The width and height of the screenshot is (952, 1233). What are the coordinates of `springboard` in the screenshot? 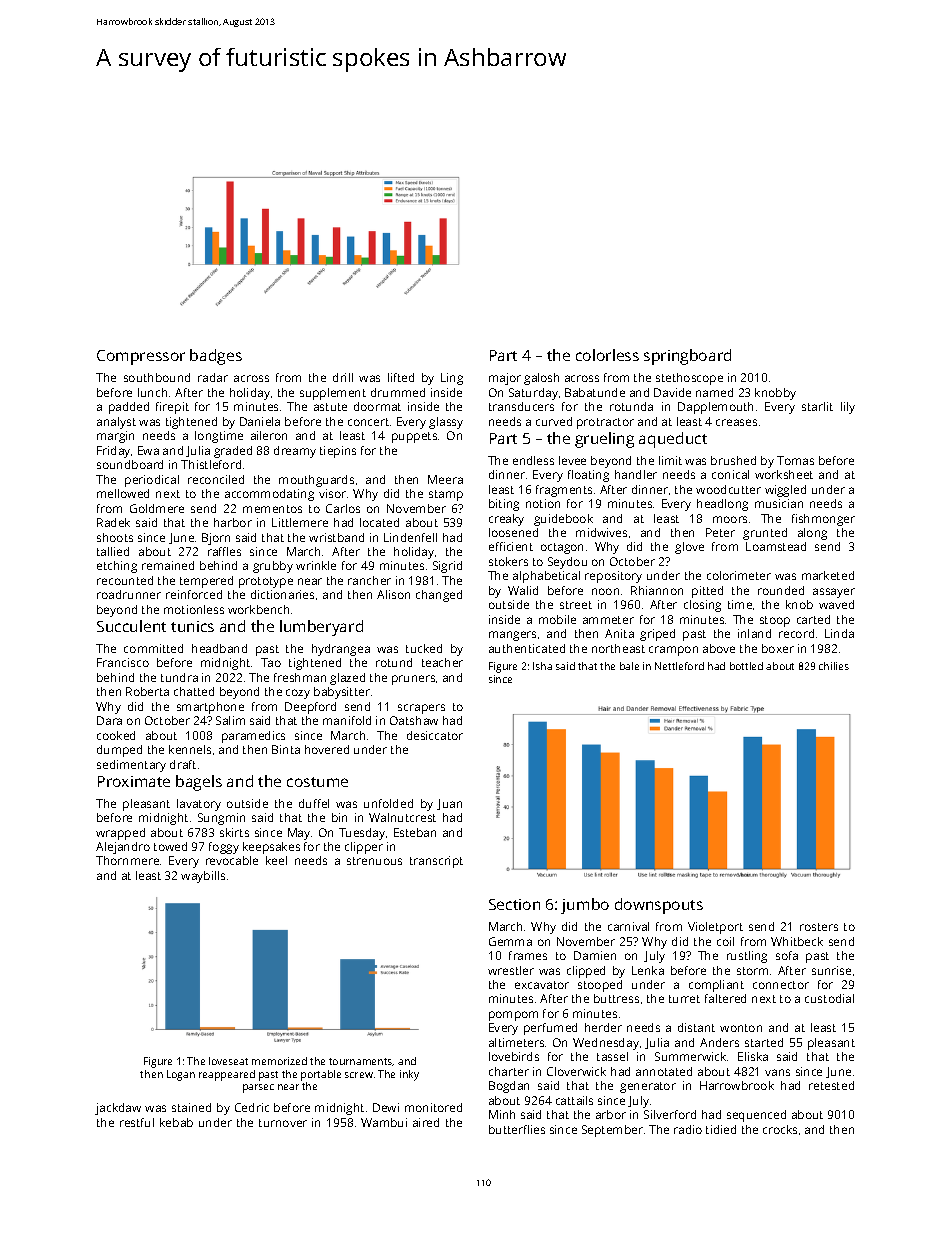 It's located at (687, 357).
